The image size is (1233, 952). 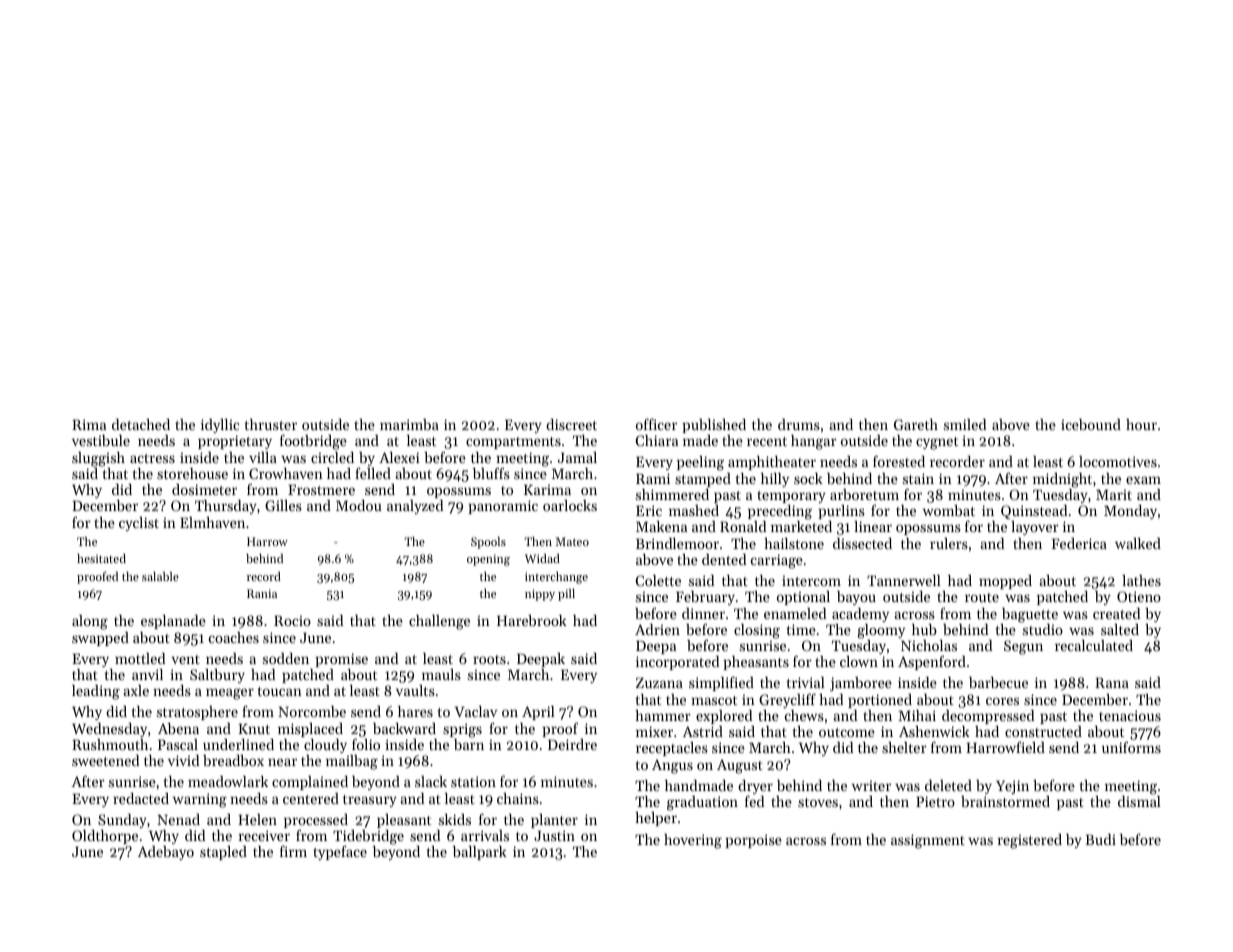 What do you see at coordinates (755, 787) in the page?
I see `dryer` at bounding box center [755, 787].
